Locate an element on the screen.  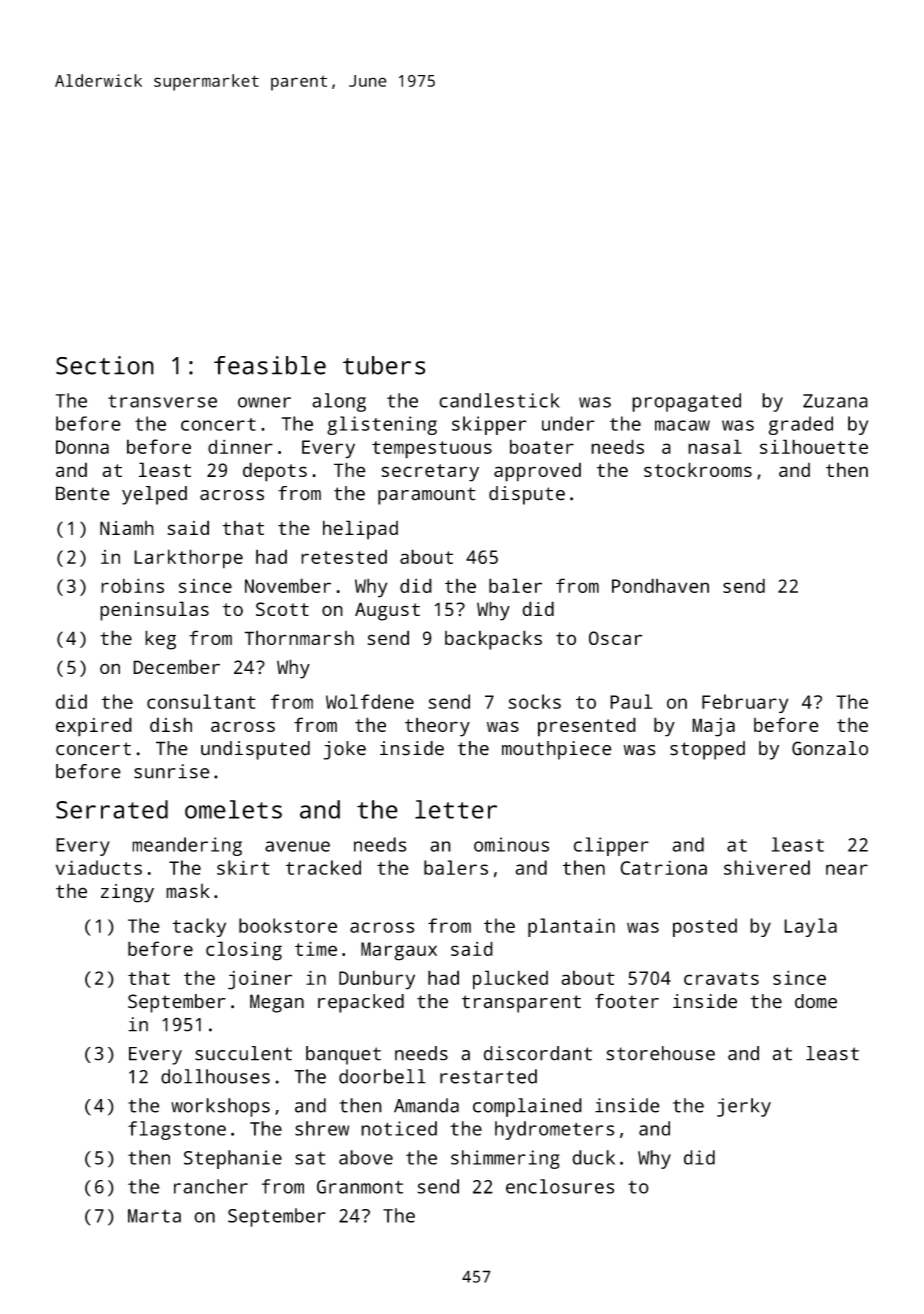
Serrated is located at coordinates (112, 809).
